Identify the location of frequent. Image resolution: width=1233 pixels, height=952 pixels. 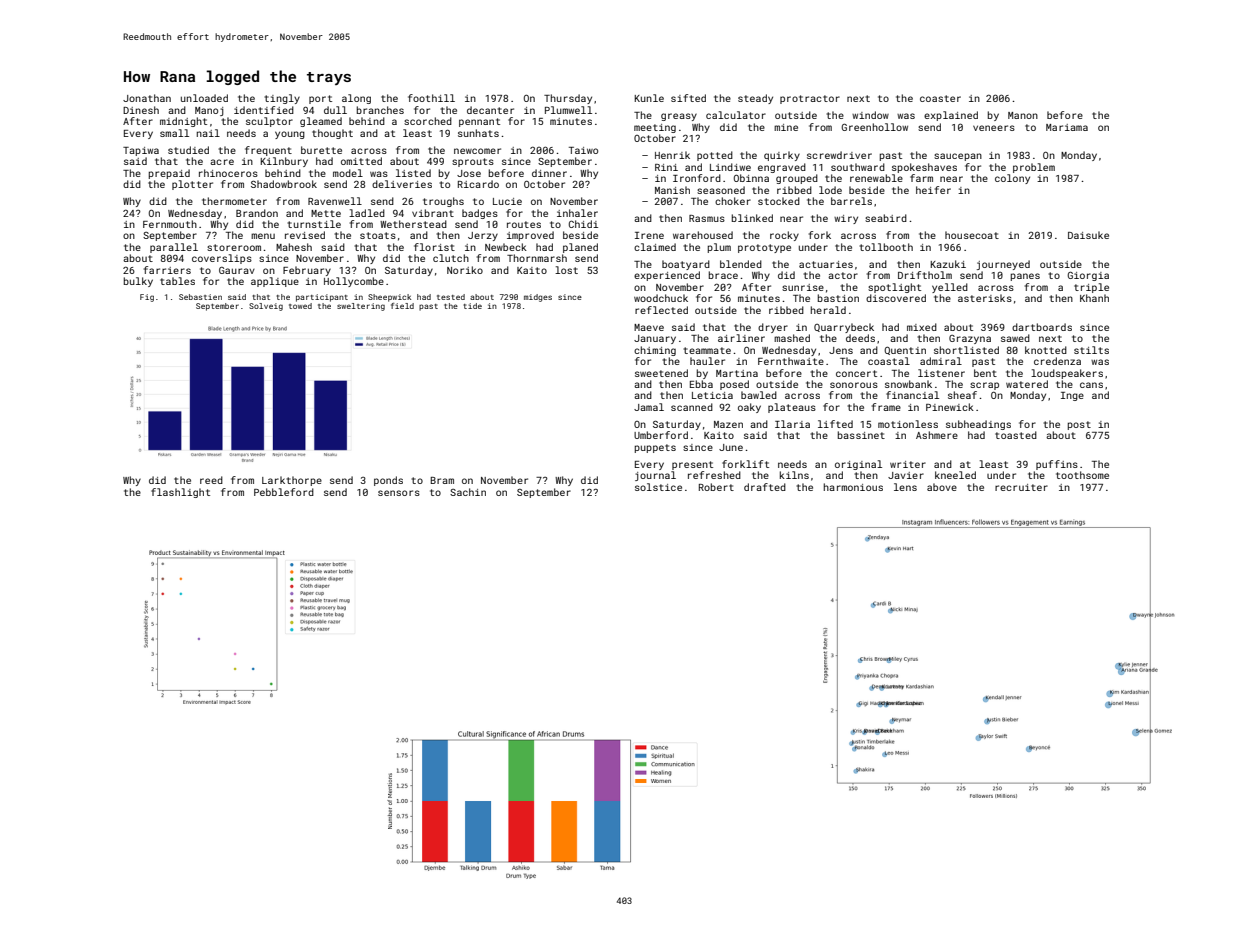
(268, 151).
